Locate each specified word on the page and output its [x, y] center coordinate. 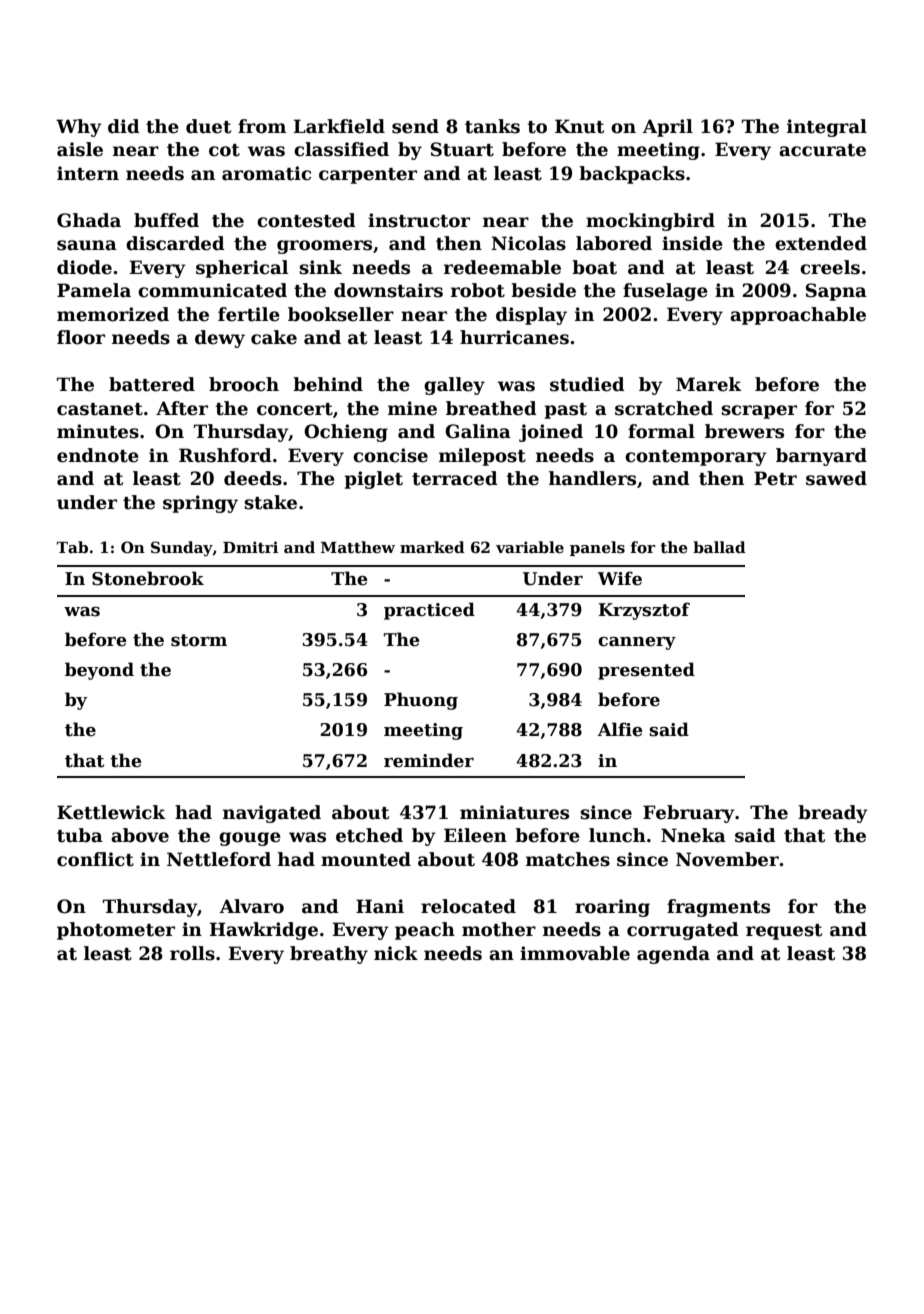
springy [200, 504]
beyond [99, 671]
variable [530, 547]
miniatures [514, 812]
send [415, 126]
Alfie [620, 729]
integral [827, 128]
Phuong [421, 701]
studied [587, 384]
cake [274, 337]
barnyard [821, 457]
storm [199, 640]
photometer [116, 931]
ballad [719, 547]
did [124, 126]
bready [833, 814]
